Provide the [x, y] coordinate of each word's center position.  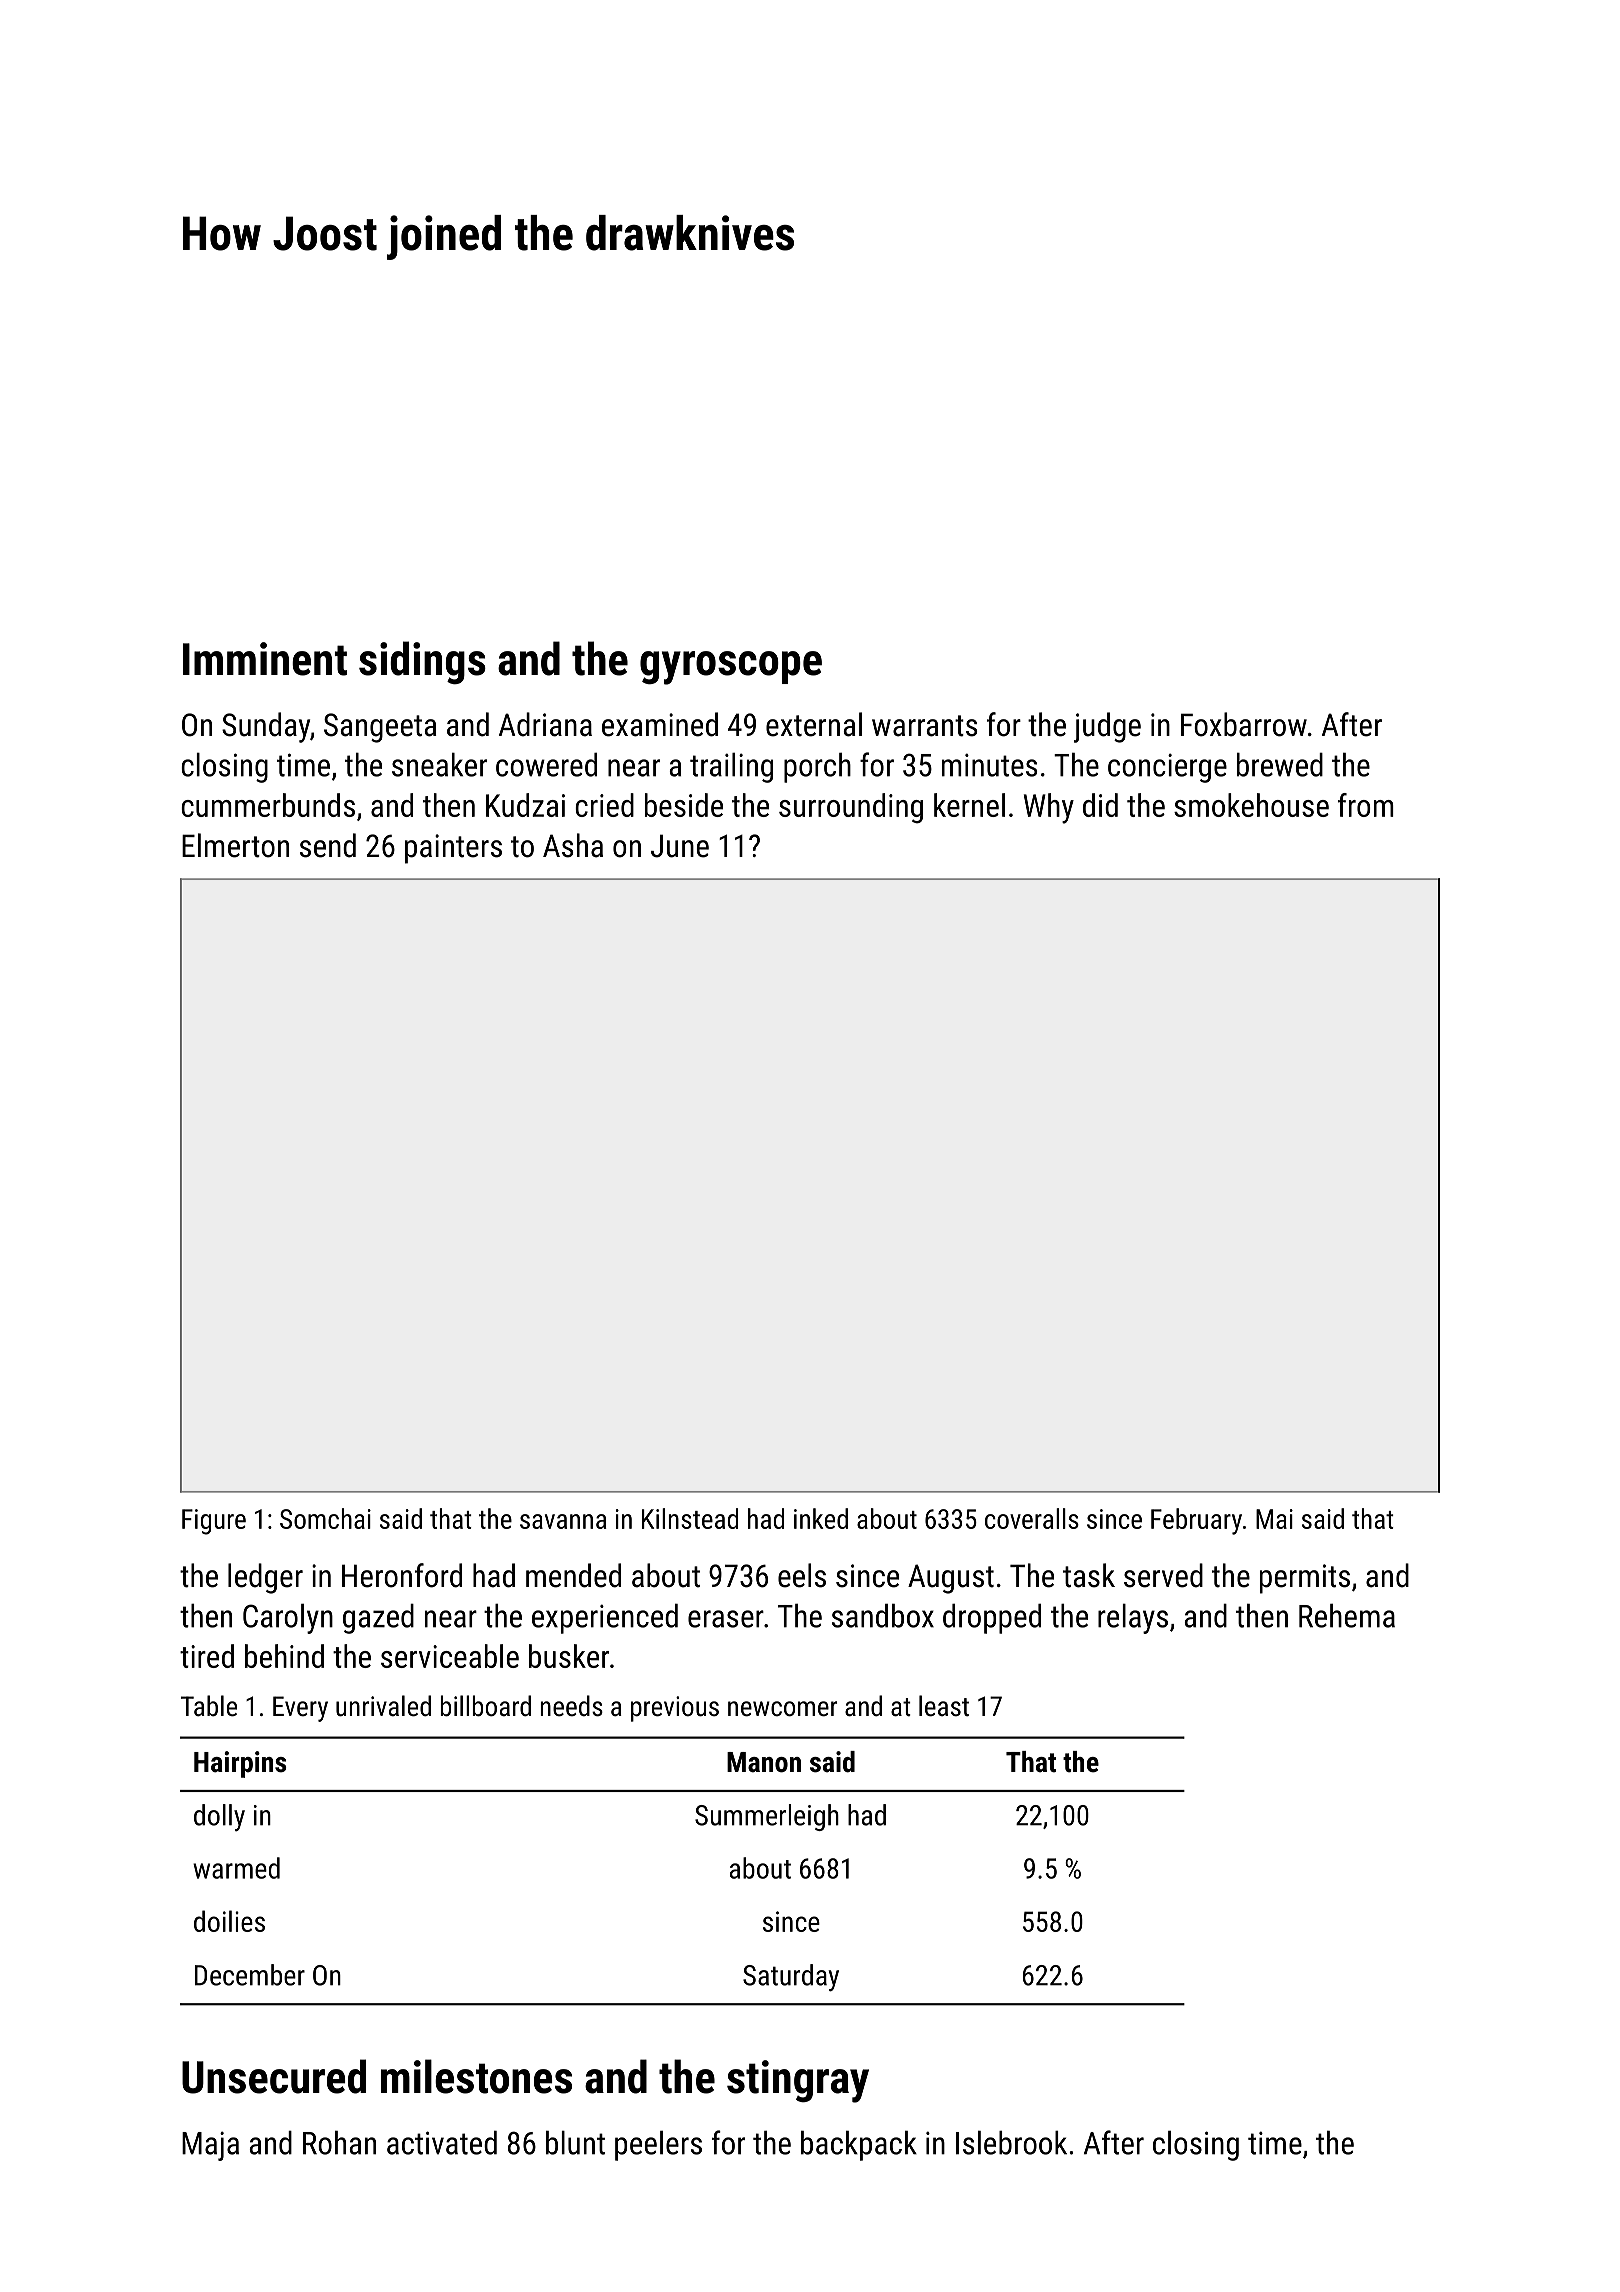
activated [442, 2143]
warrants [925, 726]
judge [1107, 727]
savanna [563, 1521]
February [1196, 1521]
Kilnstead [690, 1518]
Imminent [265, 659]
